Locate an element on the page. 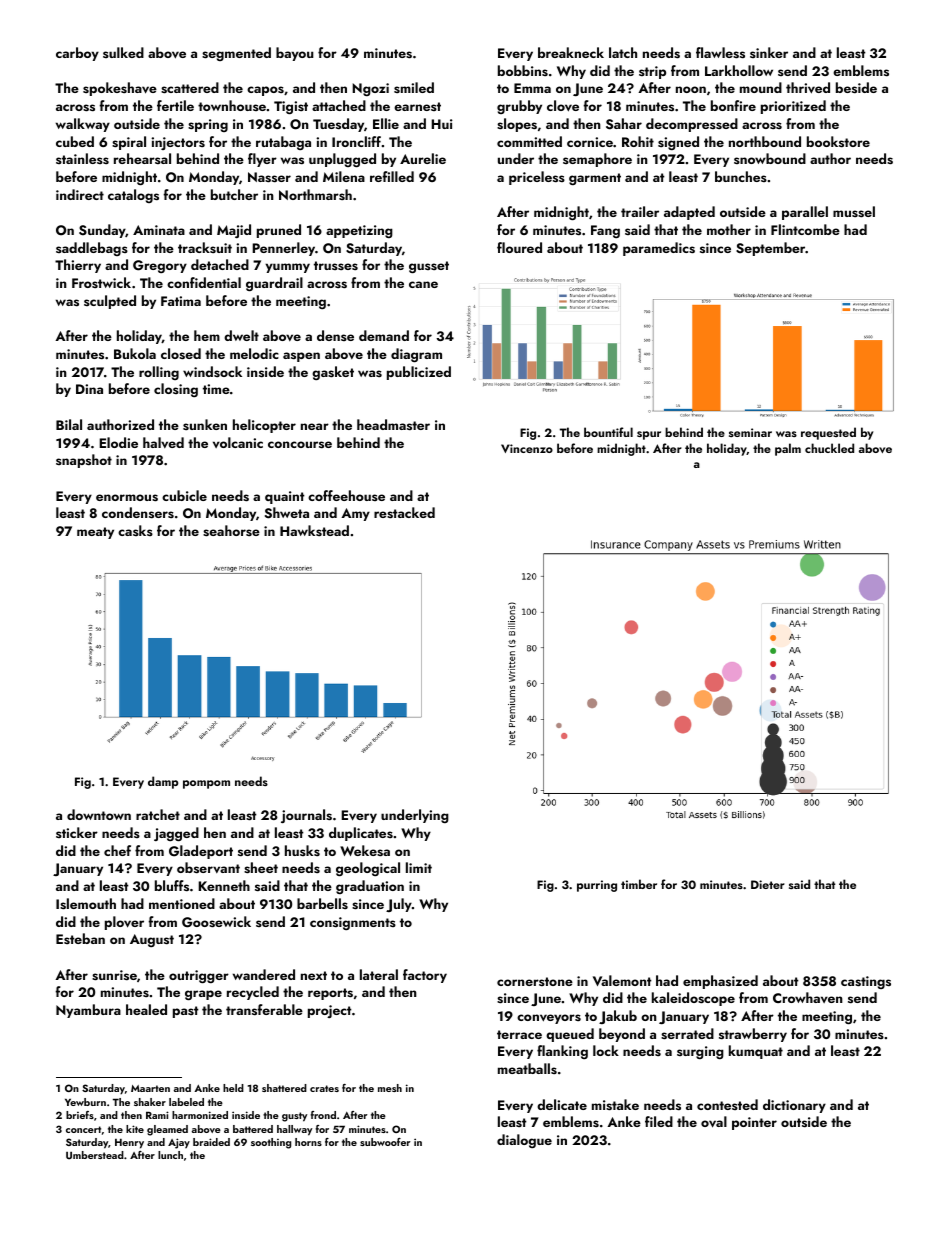 The width and height of the document is (952, 1233). spring is located at coordinates (208, 125).
